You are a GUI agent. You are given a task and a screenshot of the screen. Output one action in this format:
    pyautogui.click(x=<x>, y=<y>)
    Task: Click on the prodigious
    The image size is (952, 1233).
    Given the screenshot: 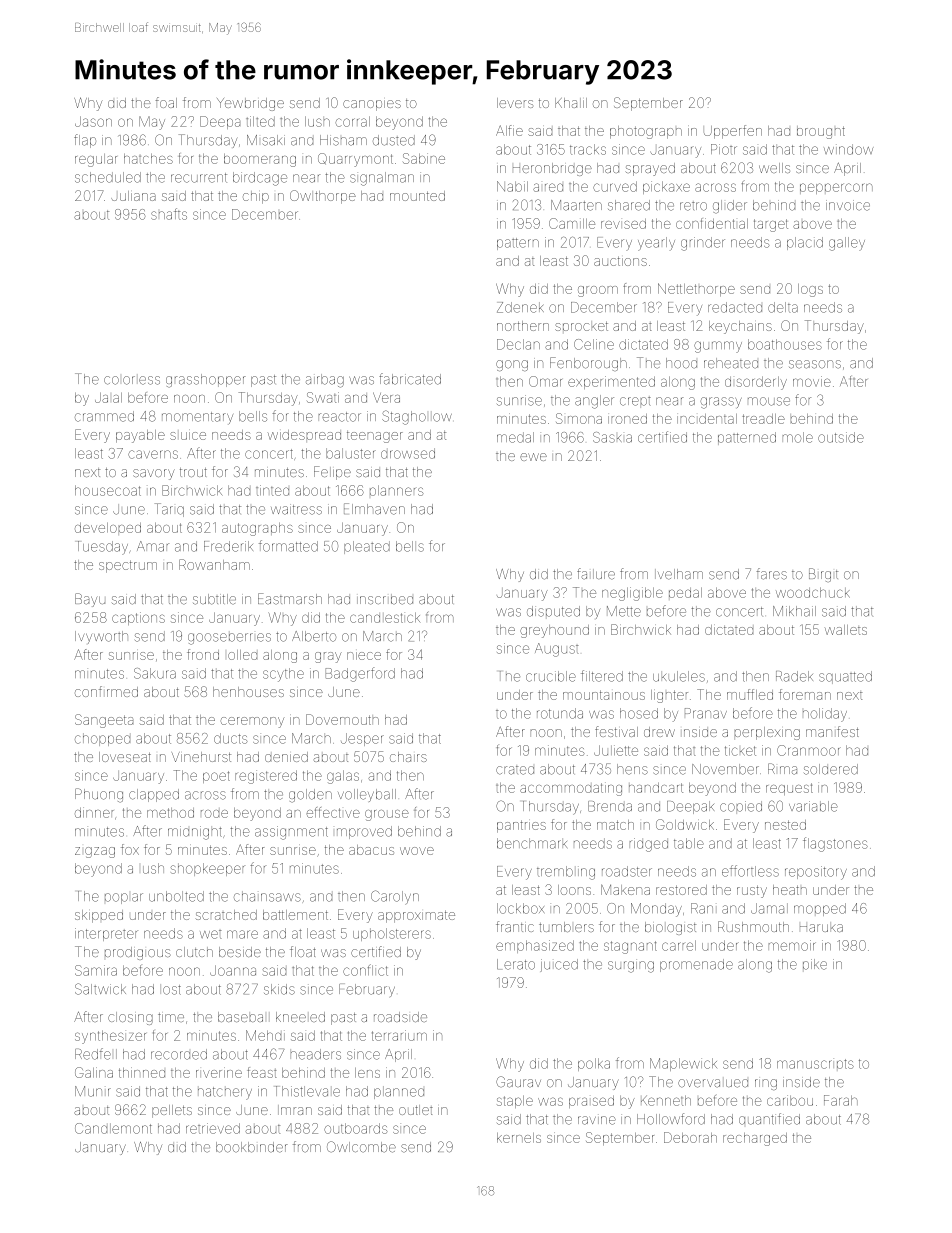 What is the action you would take?
    pyautogui.click(x=138, y=953)
